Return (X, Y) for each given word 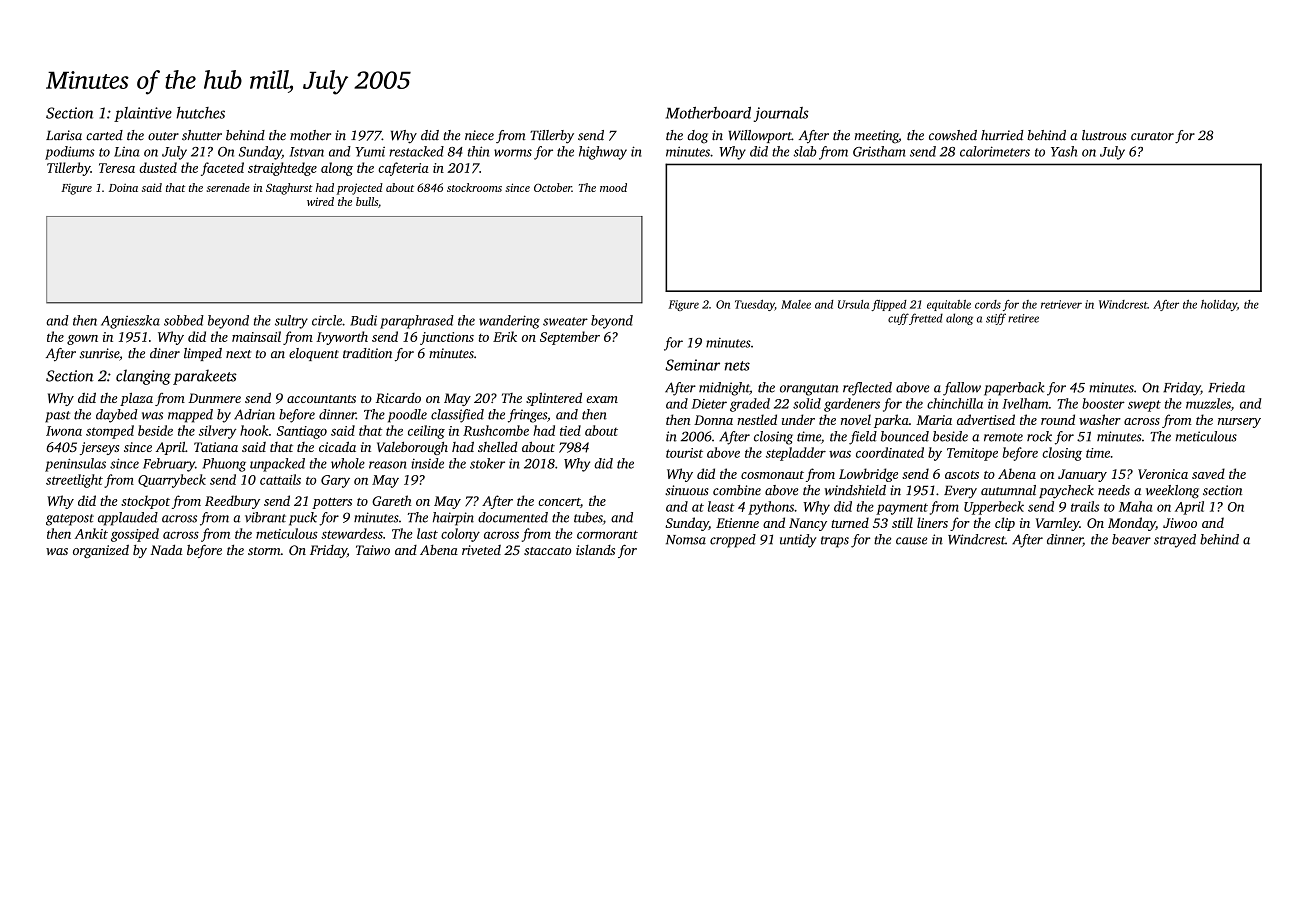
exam (602, 399)
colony (460, 535)
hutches (200, 113)
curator (1152, 136)
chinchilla (955, 403)
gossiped (135, 535)
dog (697, 137)
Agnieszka (130, 322)
